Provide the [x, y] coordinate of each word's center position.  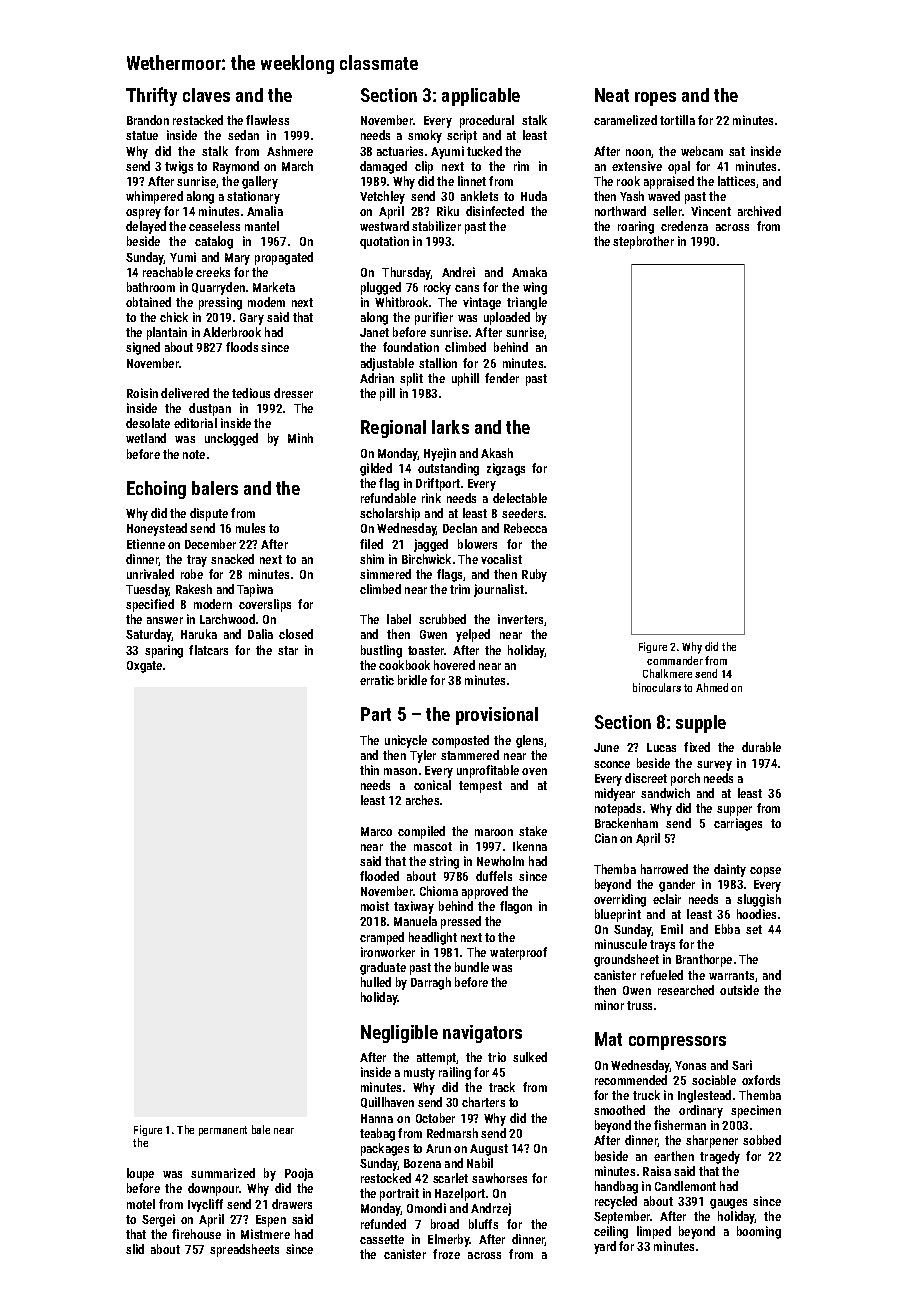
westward [384, 226]
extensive [637, 166]
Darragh [431, 983]
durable [761, 747]
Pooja [299, 1174]
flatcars [208, 650]
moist [375, 906]
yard [605, 1247]
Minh [300, 438]
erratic [377, 680]
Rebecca [525, 528]
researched [686, 990]
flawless [267, 120]
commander [675, 660]
